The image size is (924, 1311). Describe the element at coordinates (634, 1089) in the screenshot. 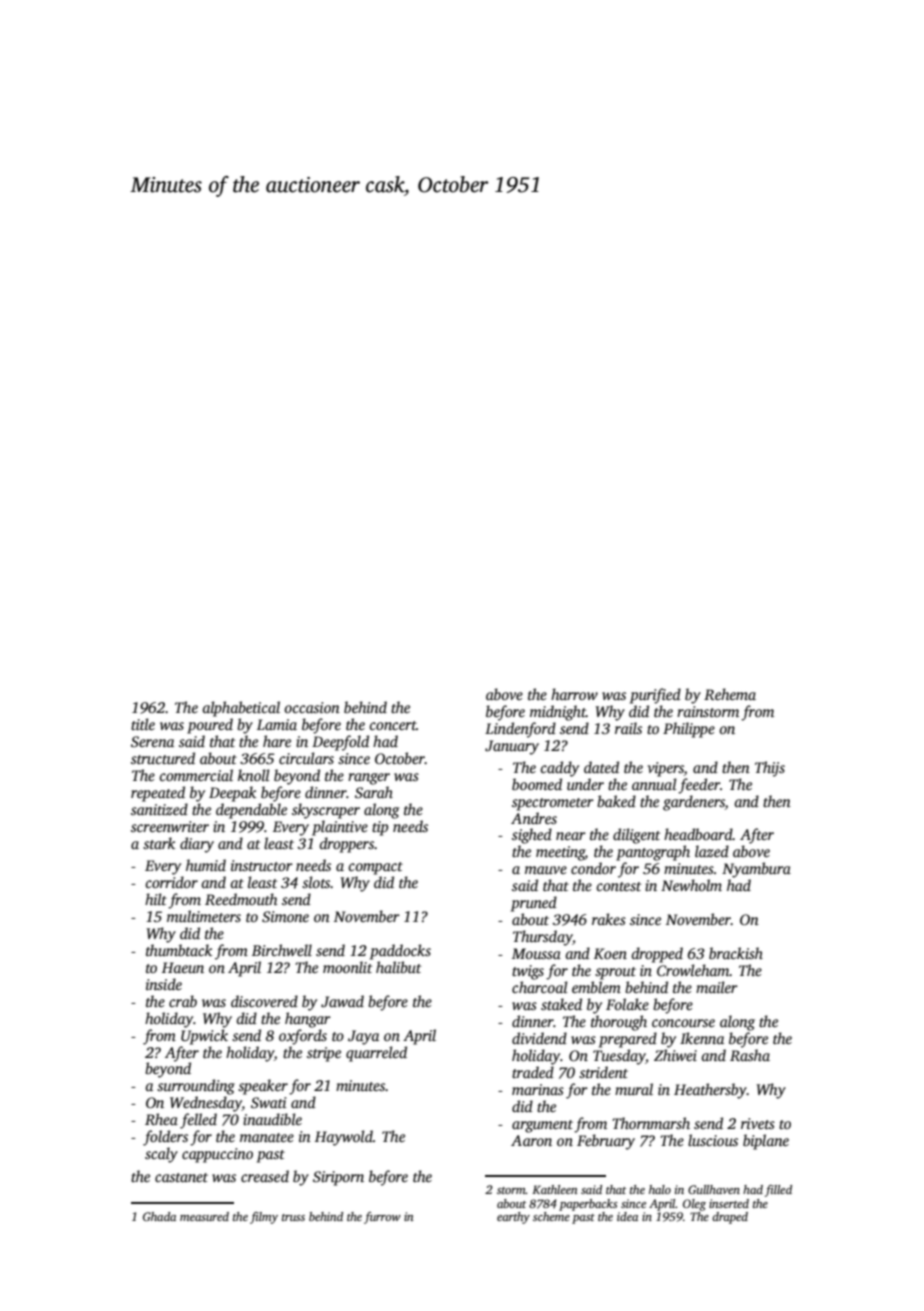

I see `mural` at that location.
